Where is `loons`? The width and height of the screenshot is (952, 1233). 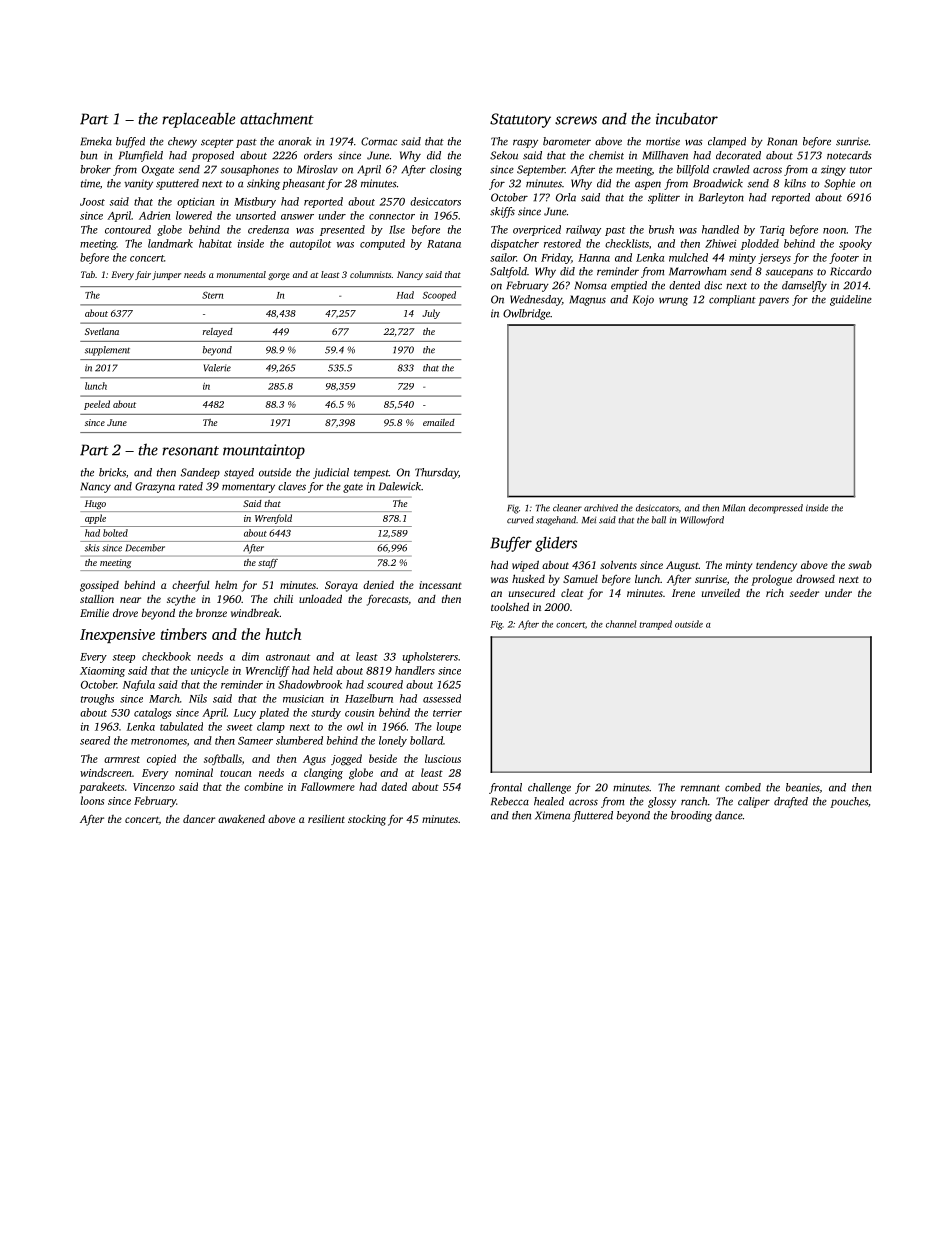
loons is located at coordinates (92, 800).
